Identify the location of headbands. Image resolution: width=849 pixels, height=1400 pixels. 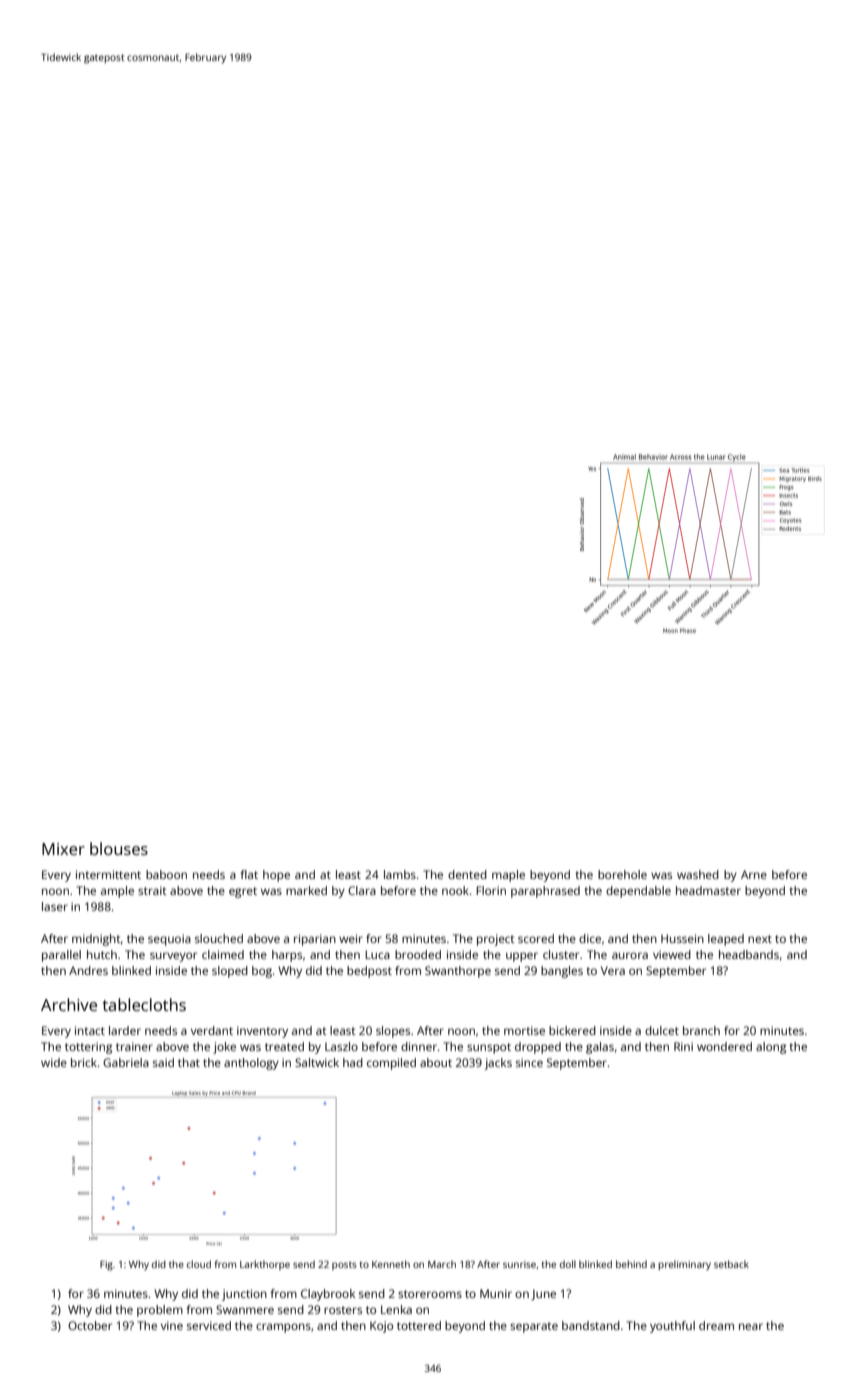
(749, 954).
